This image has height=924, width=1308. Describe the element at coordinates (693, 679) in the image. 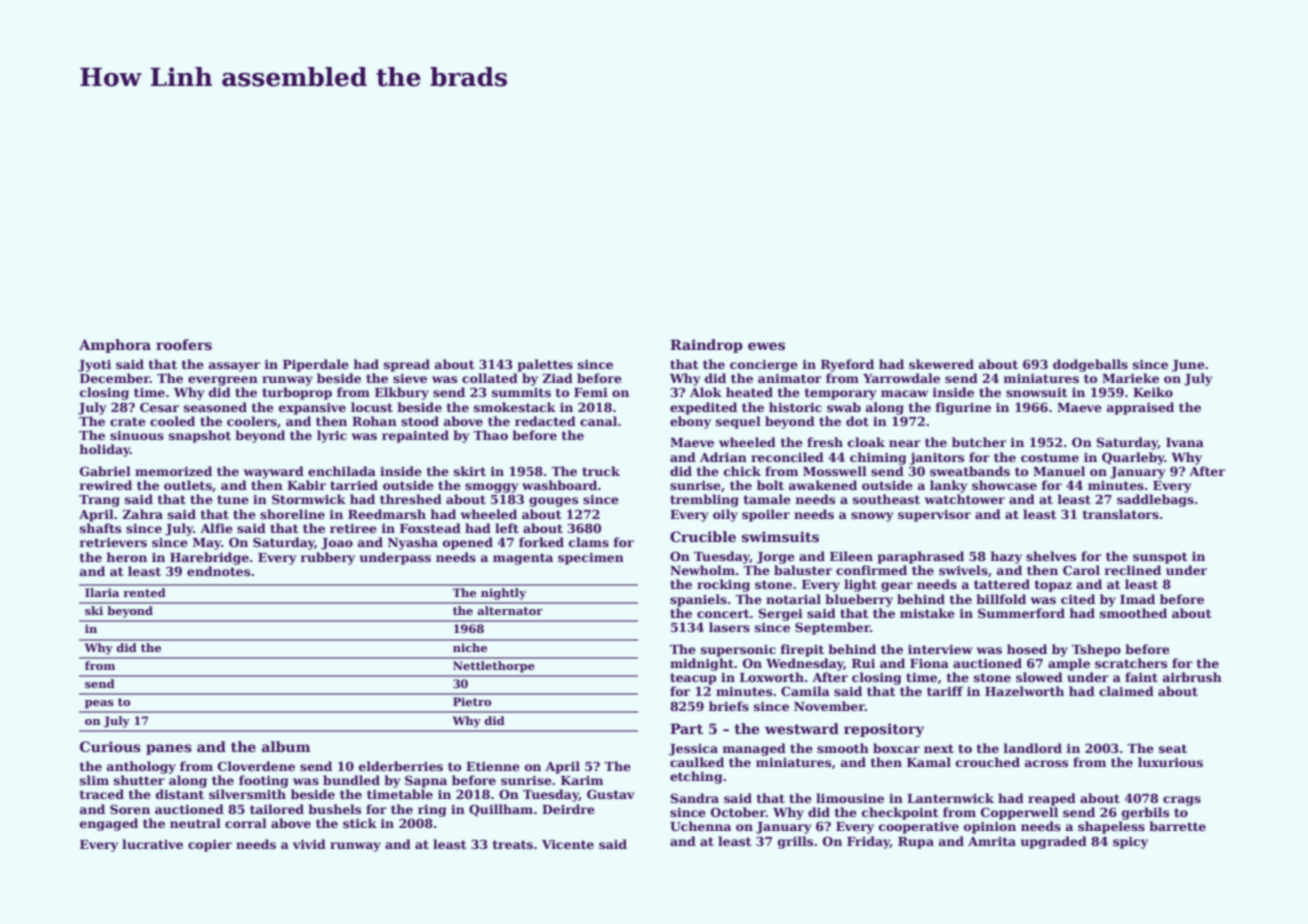

I see `teacup` at that location.
